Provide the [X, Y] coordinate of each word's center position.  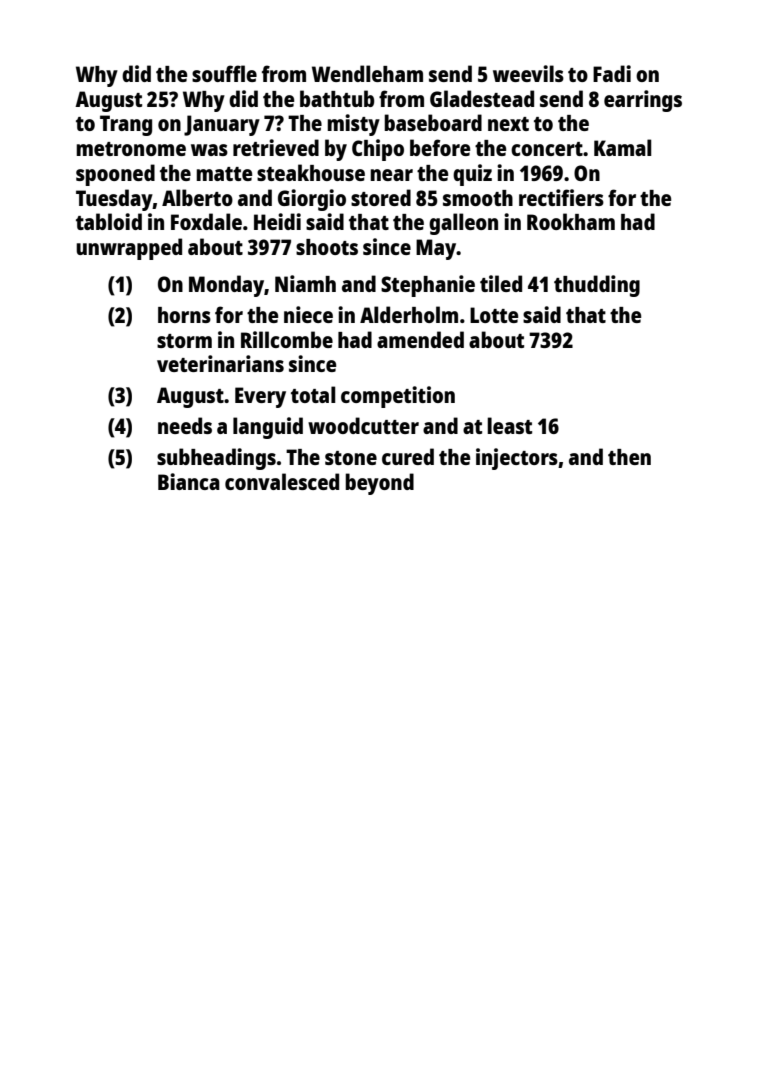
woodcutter [363, 425]
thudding [597, 286]
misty [353, 125]
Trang [126, 125]
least [509, 425]
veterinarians [220, 363]
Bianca [189, 481]
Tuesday [114, 200]
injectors [517, 459]
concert [547, 149]
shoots [327, 247]
